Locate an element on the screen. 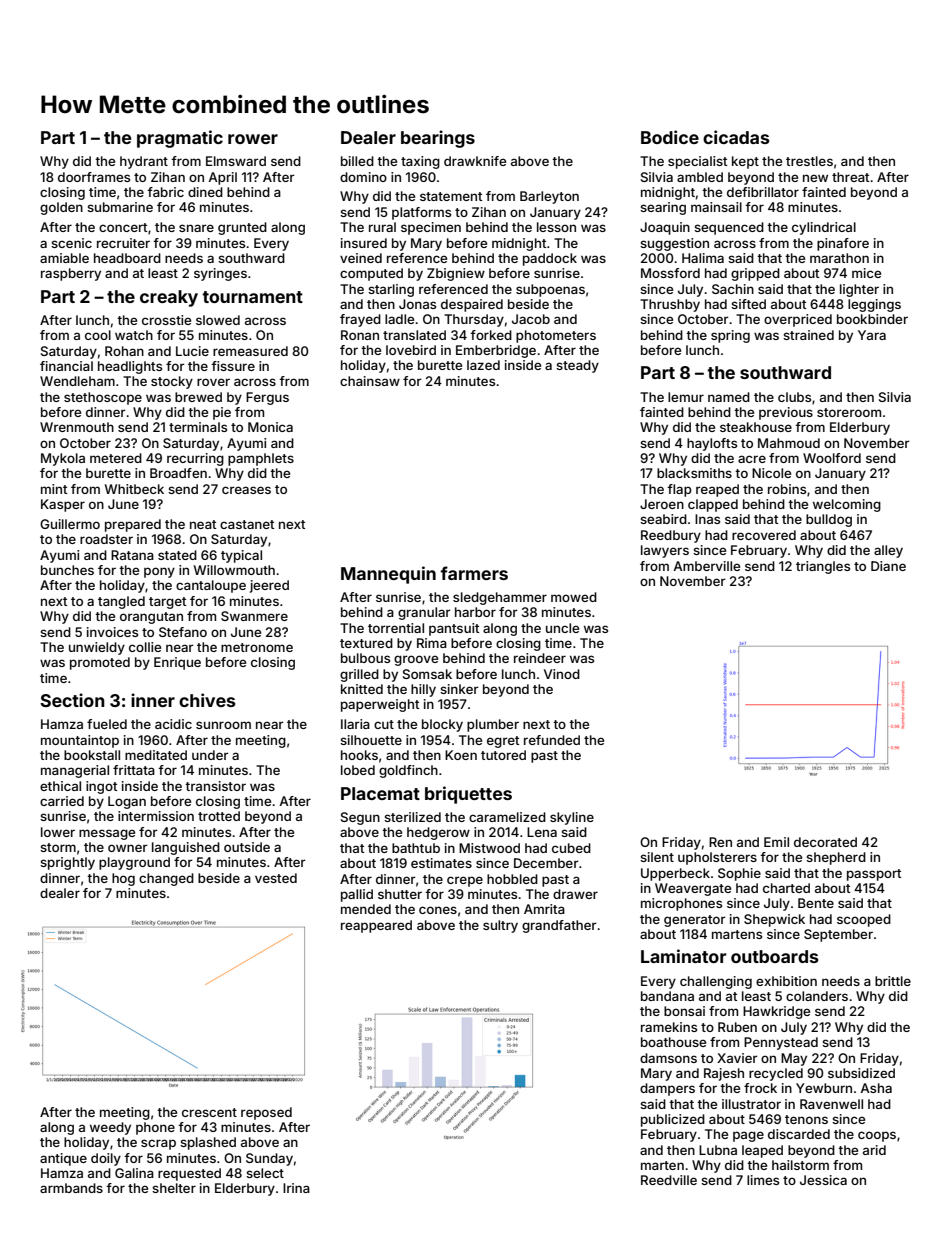  Mistwood is located at coordinates (489, 848).
